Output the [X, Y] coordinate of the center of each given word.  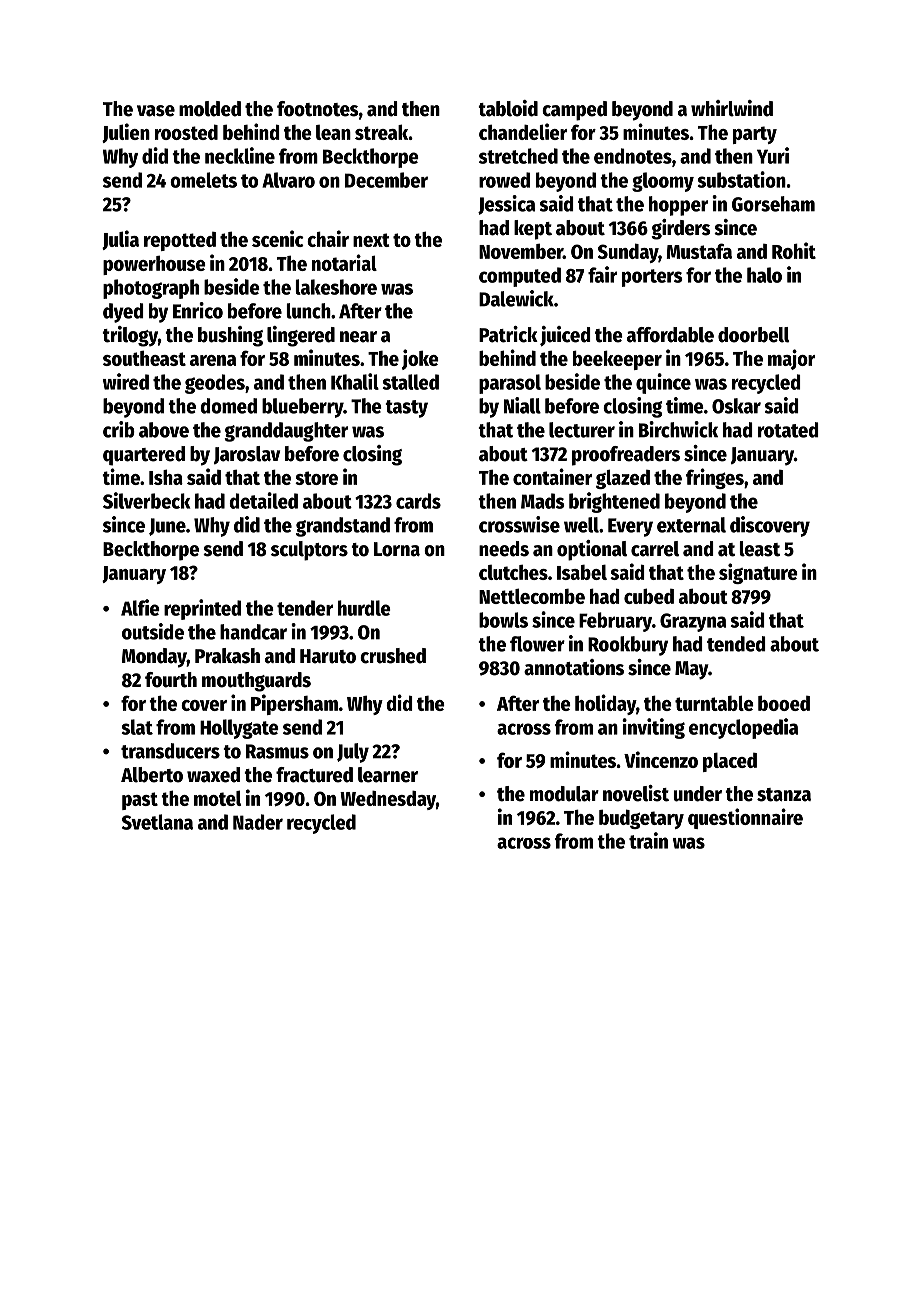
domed [228, 406]
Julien [126, 133]
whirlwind [732, 108]
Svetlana [157, 822]
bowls [503, 620]
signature [758, 573]
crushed [393, 656]
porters [652, 278]
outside [153, 631]
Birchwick [678, 429]
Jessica [506, 205]
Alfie [140, 607]
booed [784, 703]
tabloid [508, 108]
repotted [180, 241]
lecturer [582, 430]
